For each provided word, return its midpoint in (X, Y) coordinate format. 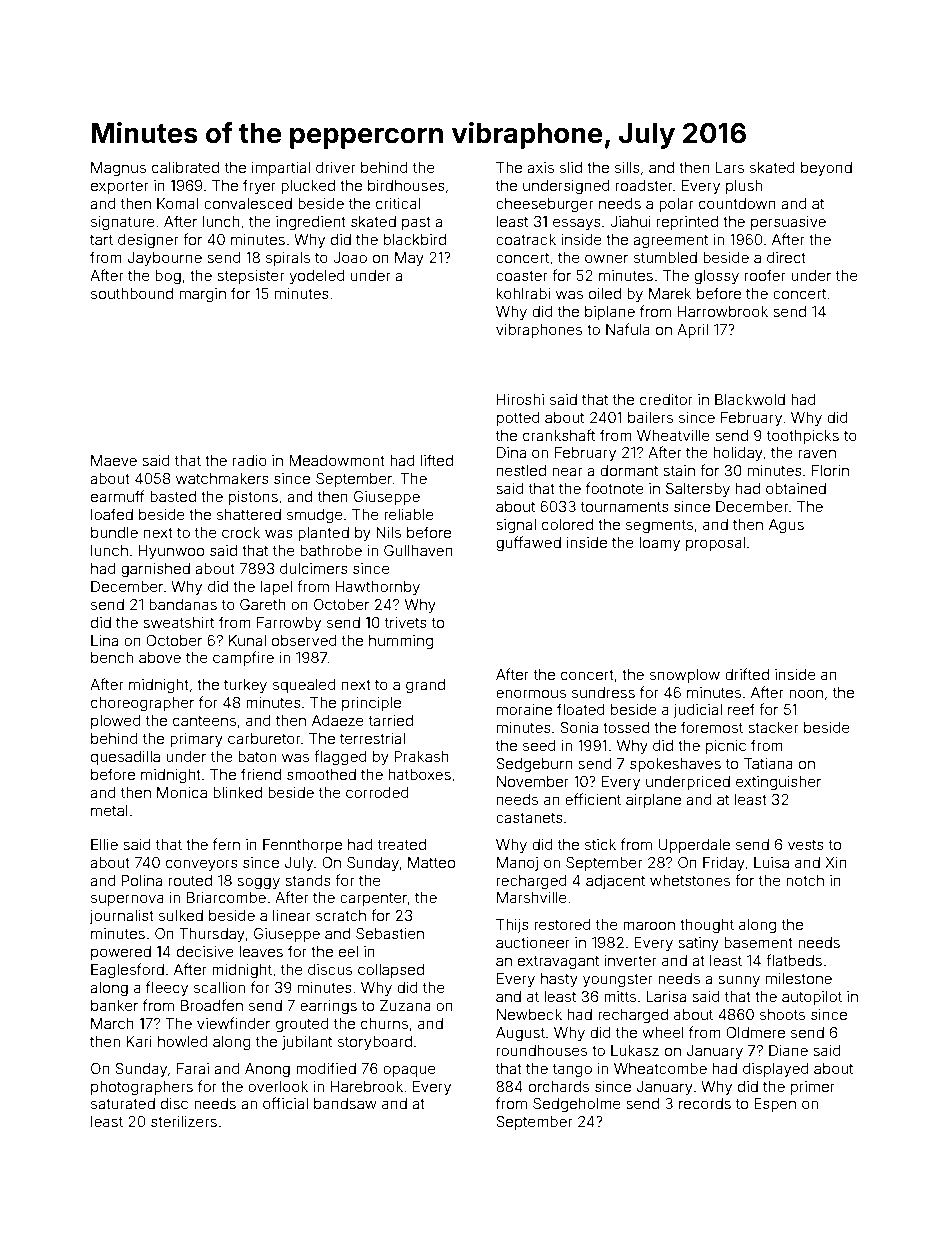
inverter (630, 960)
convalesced (248, 203)
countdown (737, 203)
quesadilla (125, 758)
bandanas (183, 604)
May (409, 259)
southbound (132, 293)
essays (577, 224)
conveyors (202, 865)
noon (806, 693)
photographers (142, 1088)
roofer (765, 275)
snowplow (685, 676)
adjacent (615, 882)
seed (539, 745)
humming (401, 642)
